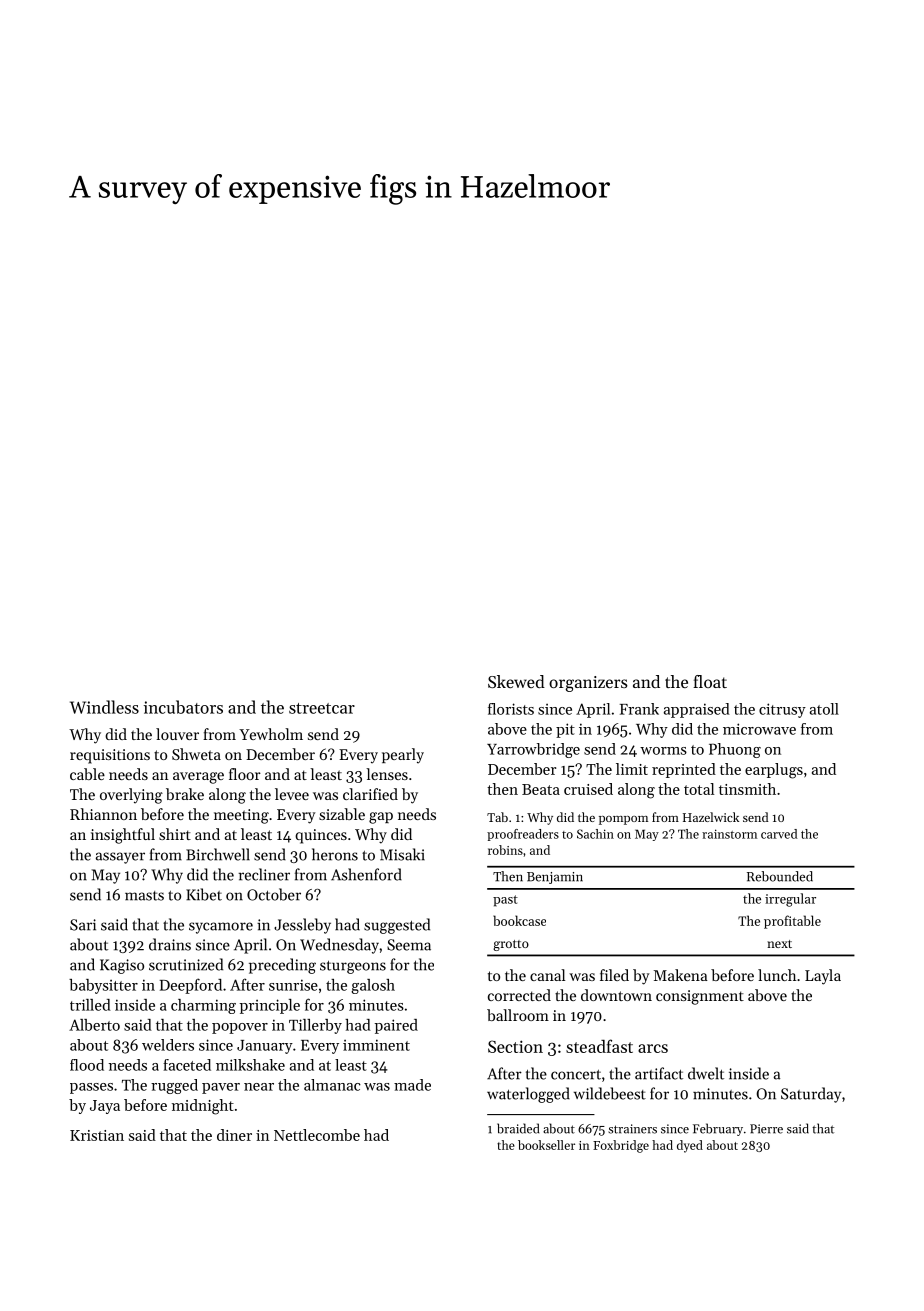 The image size is (924, 1311). What do you see at coordinates (183, 707) in the image?
I see `incubators` at bounding box center [183, 707].
